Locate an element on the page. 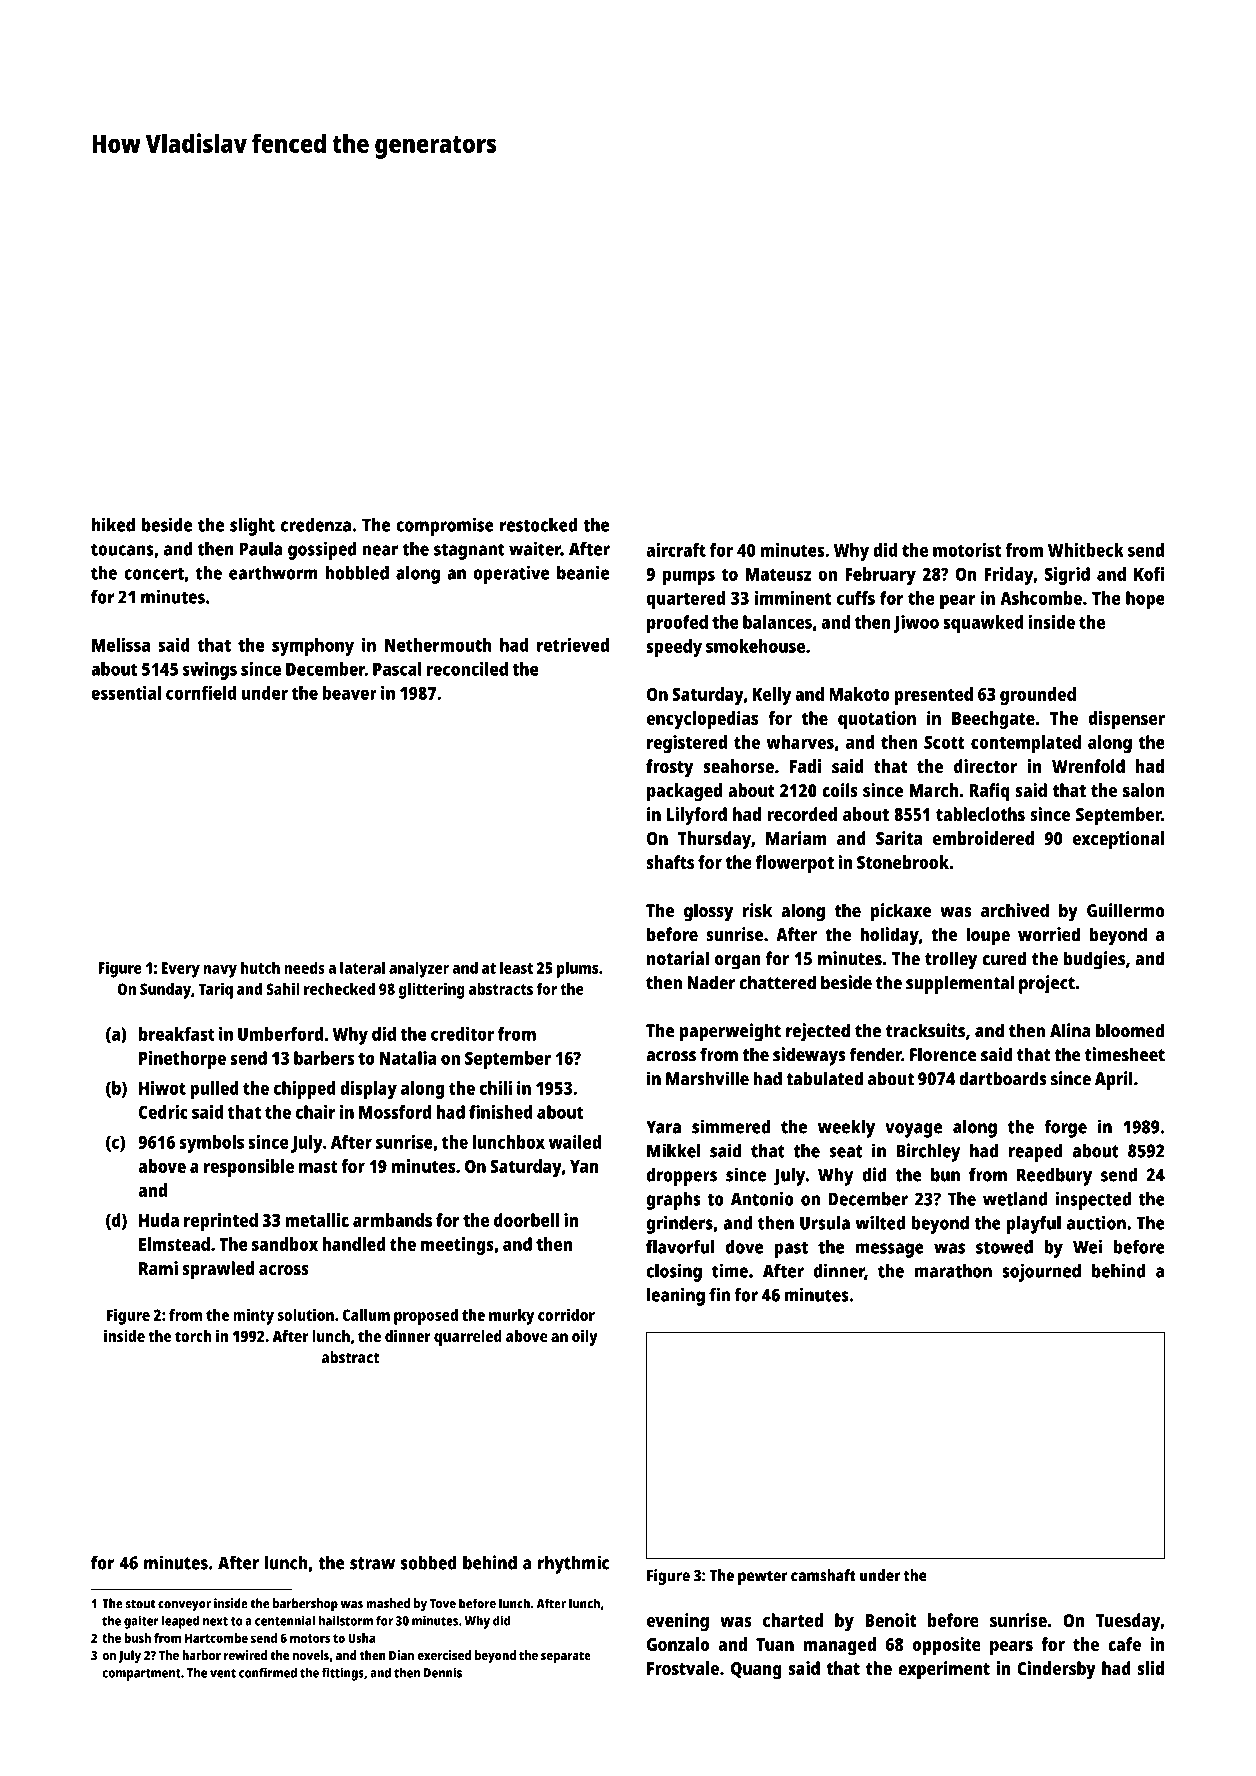  mashed is located at coordinates (388, 1603).
